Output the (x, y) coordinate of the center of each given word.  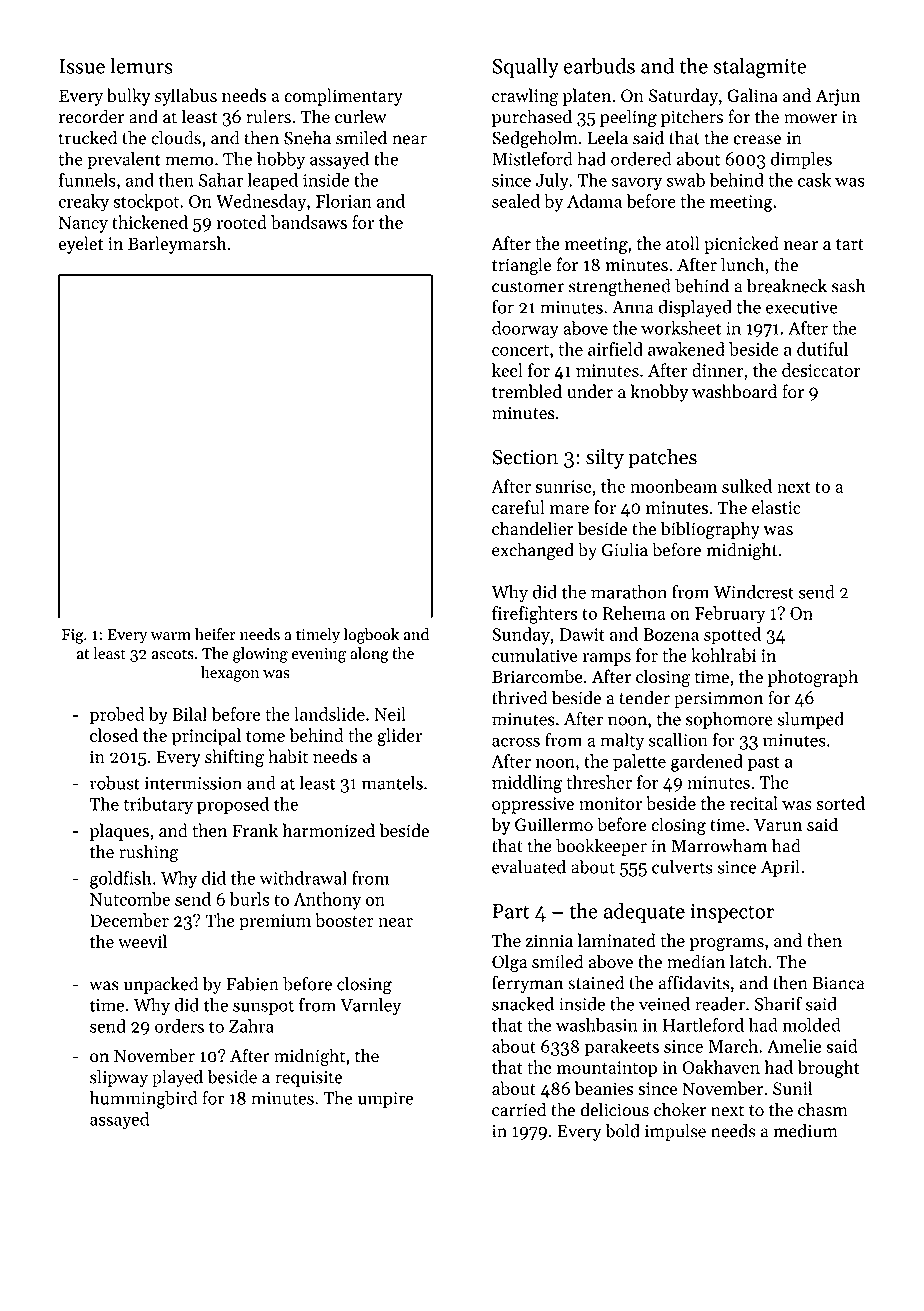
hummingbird (143, 1100)
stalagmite (760, 68)
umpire (385, 1100)
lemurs (141, 66)
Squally (525, 68)
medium (806, 1131)
